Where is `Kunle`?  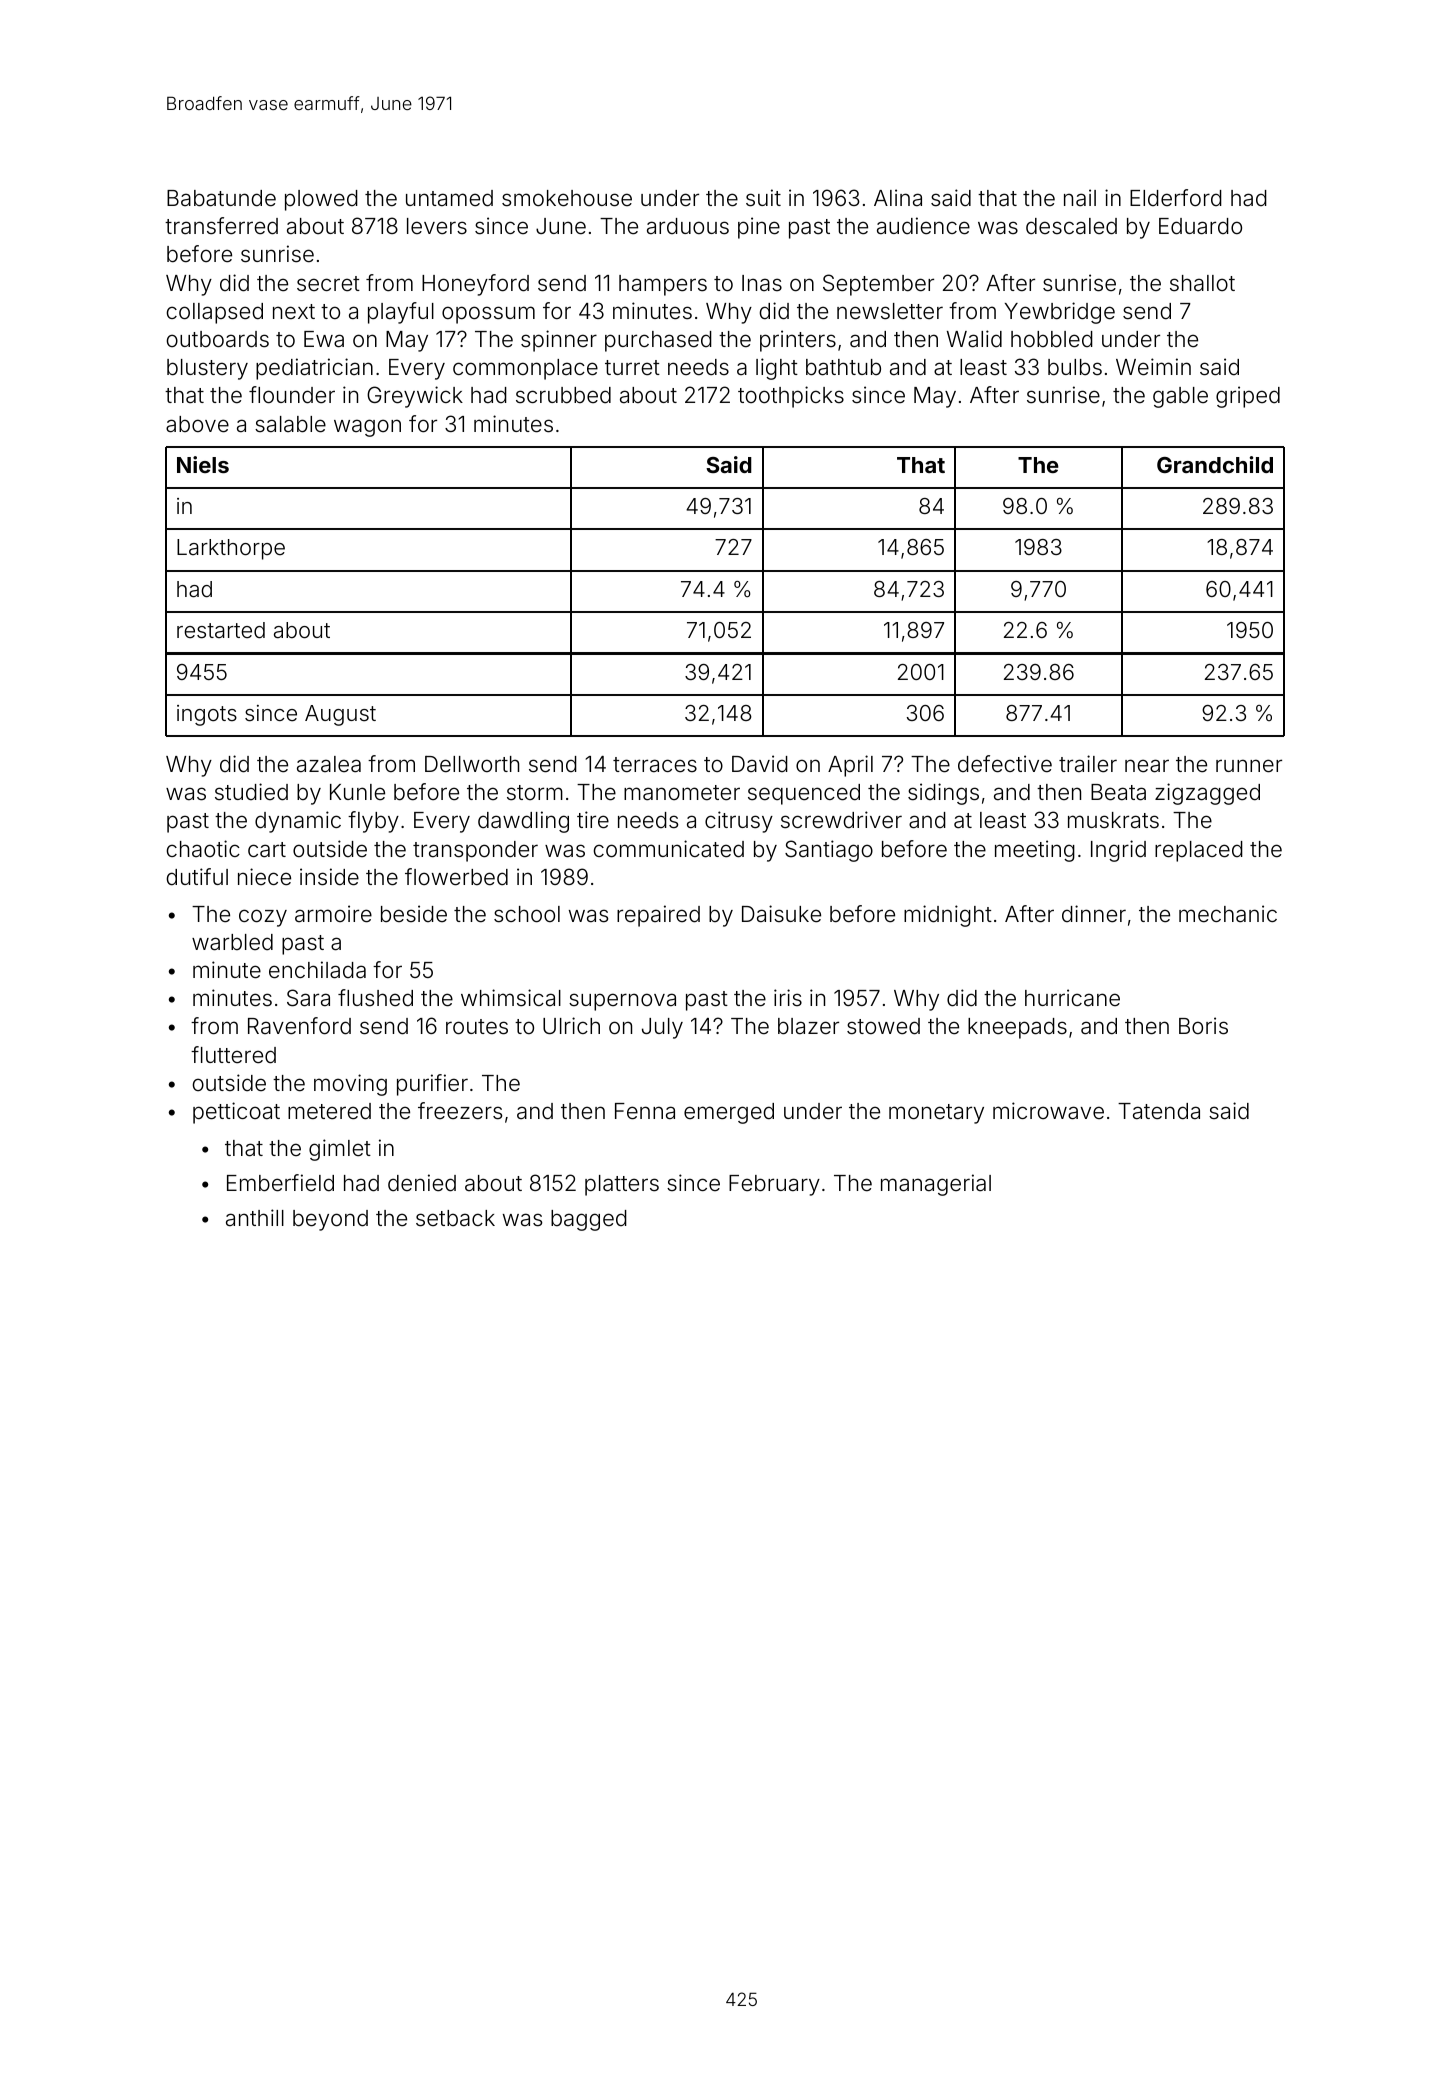
Kunle is located at coordinates (357, 792).
